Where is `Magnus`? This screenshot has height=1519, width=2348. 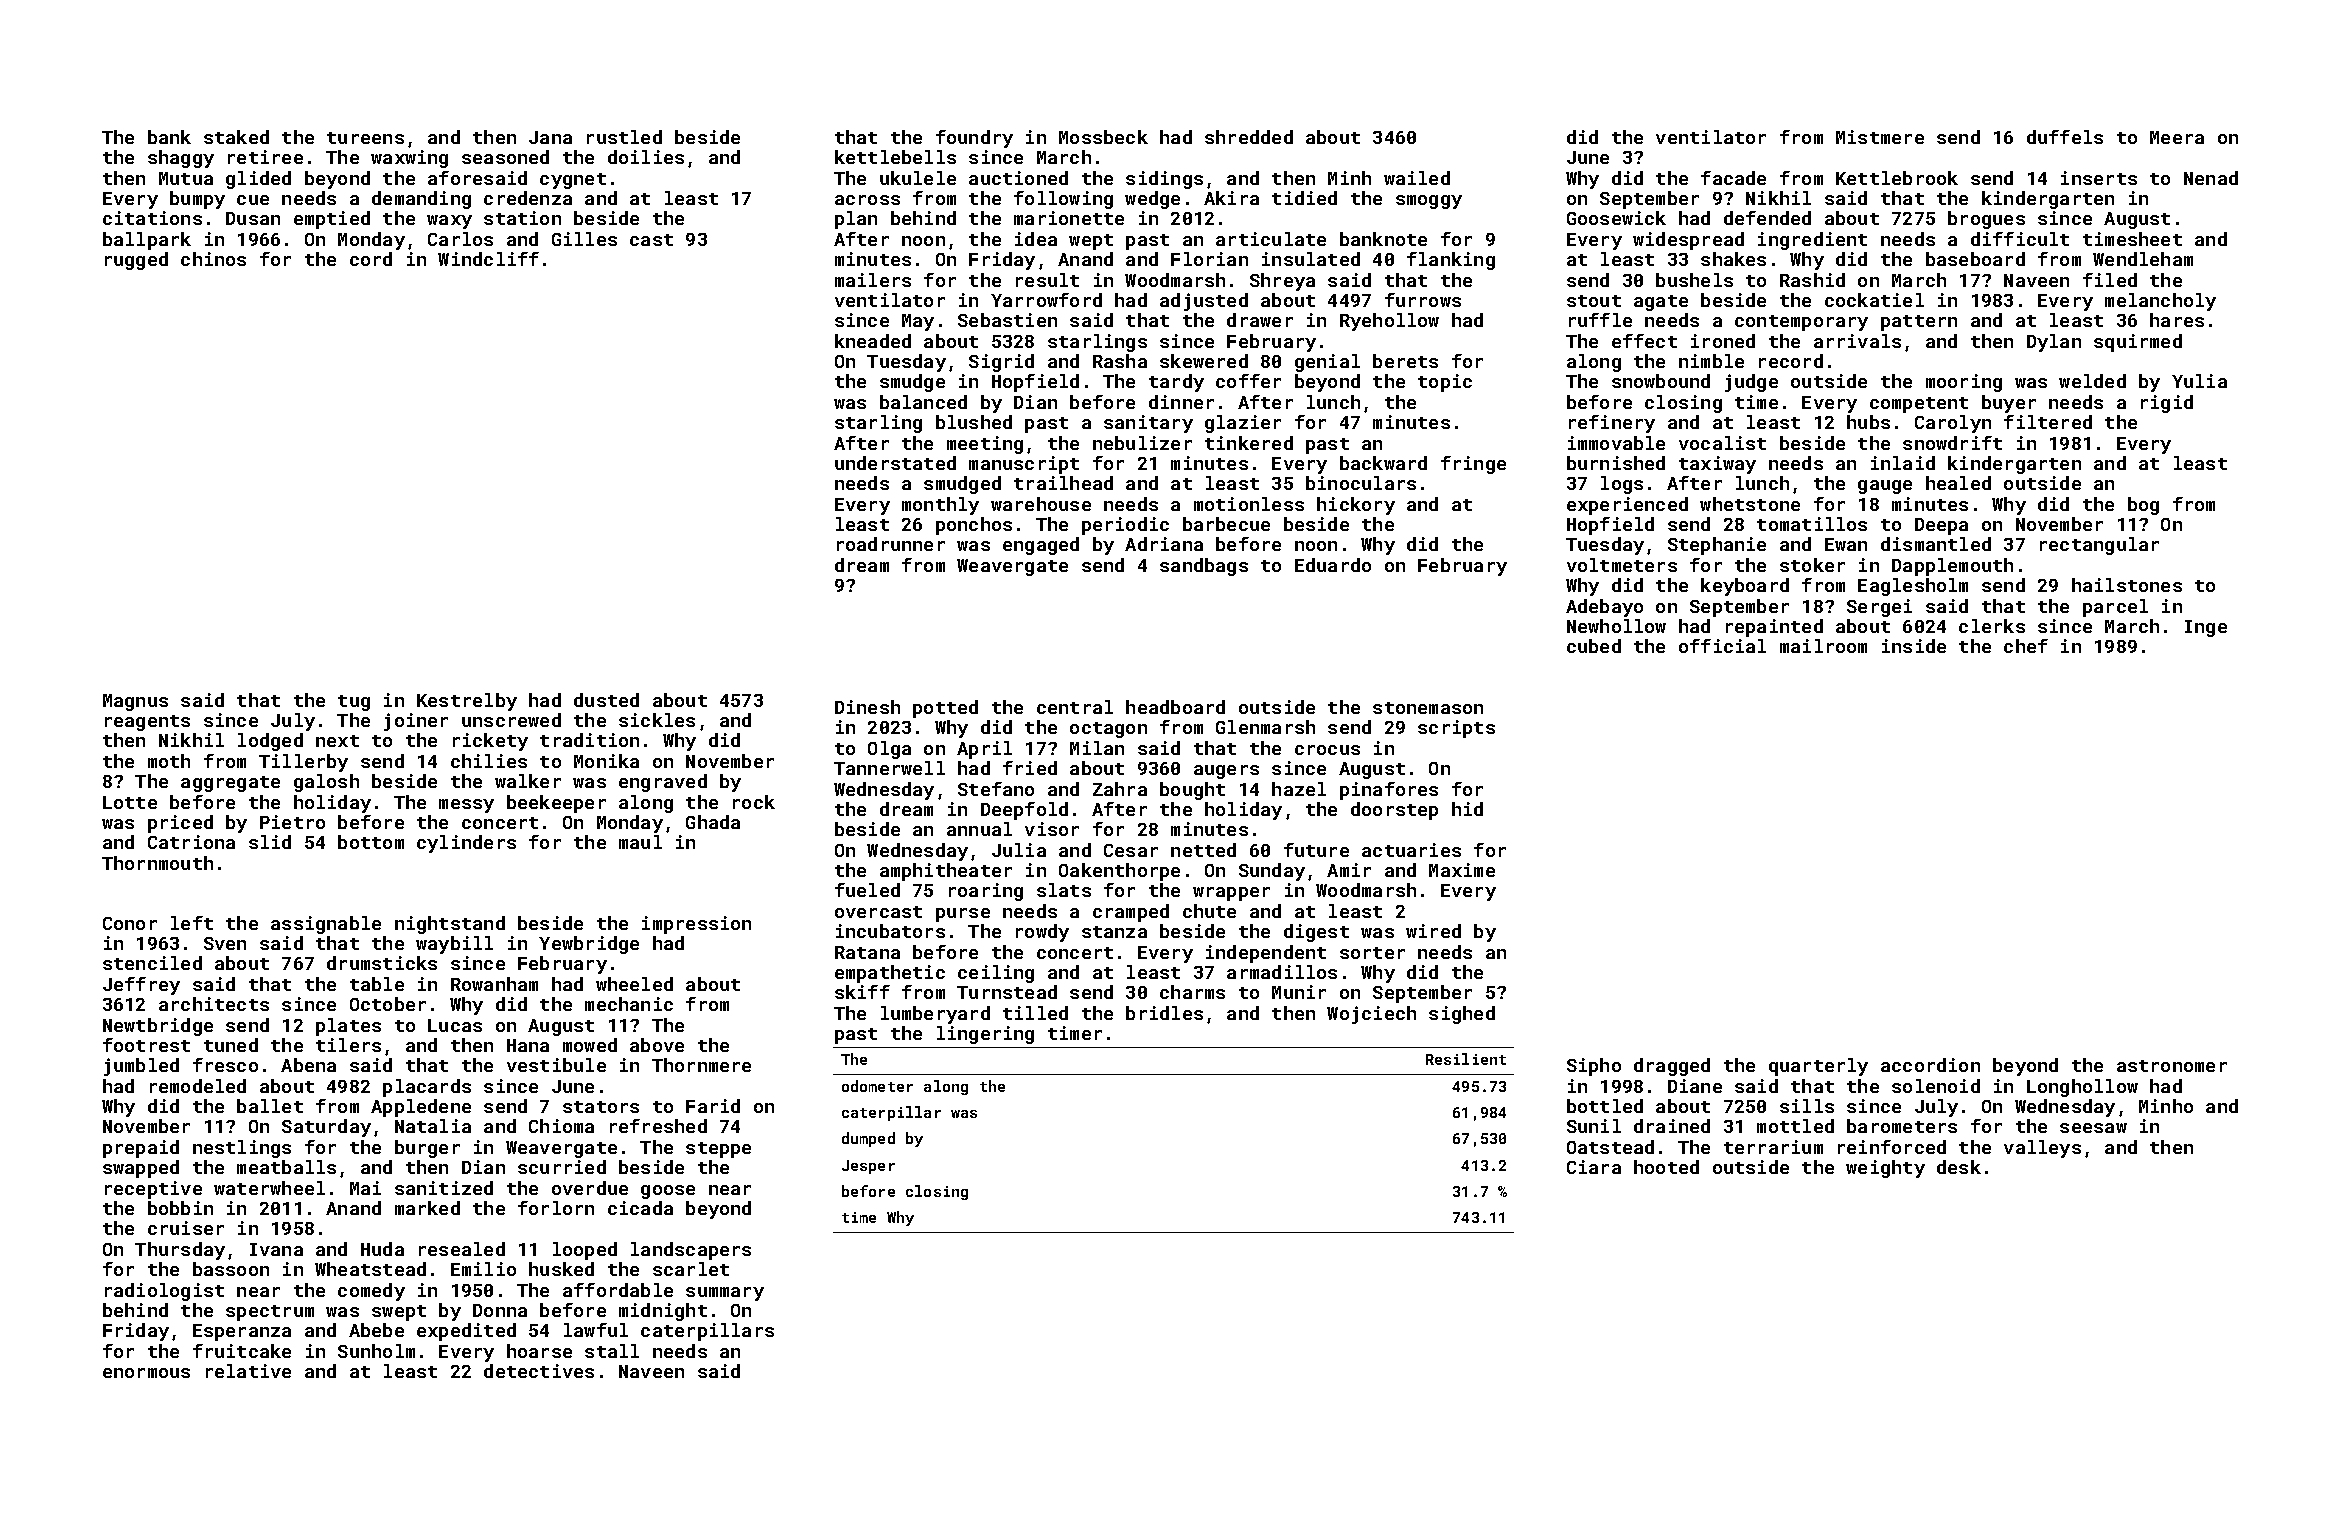 Magnus is located at coordinates (135, 702).
